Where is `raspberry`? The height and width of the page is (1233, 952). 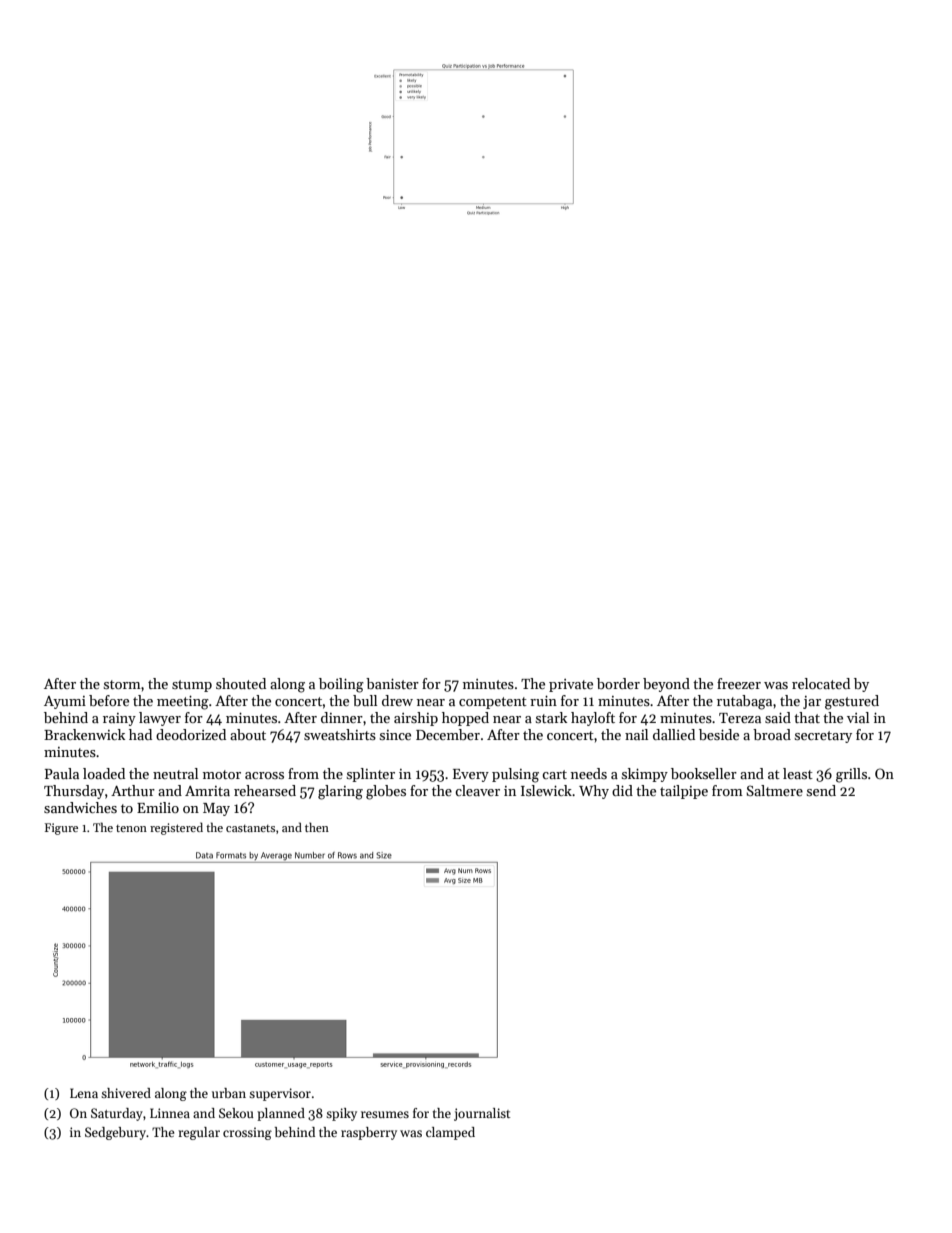 raspberry is located at coordinates (369, 1133).
